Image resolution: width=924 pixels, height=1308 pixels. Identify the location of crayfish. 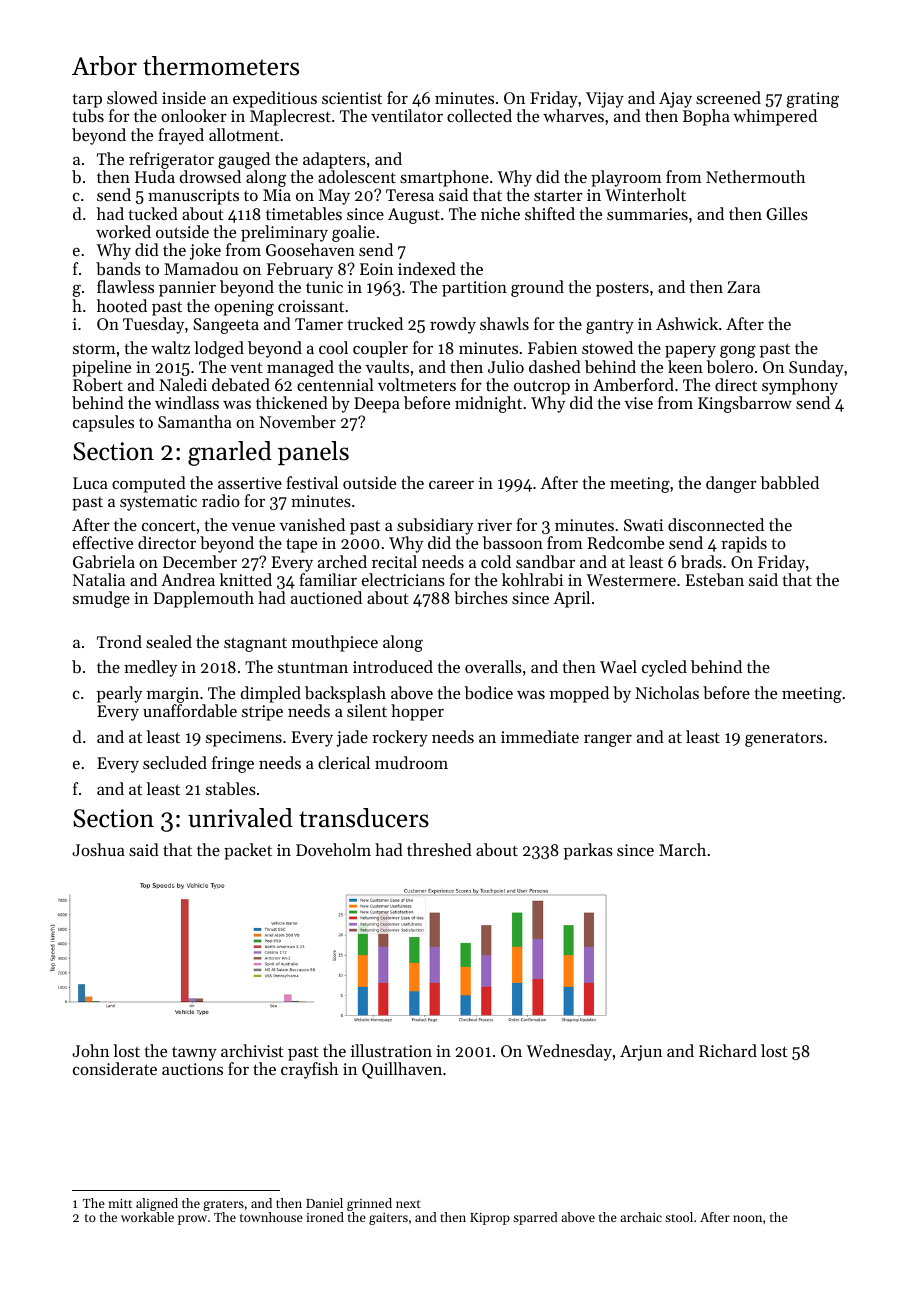
(309, 1070).
